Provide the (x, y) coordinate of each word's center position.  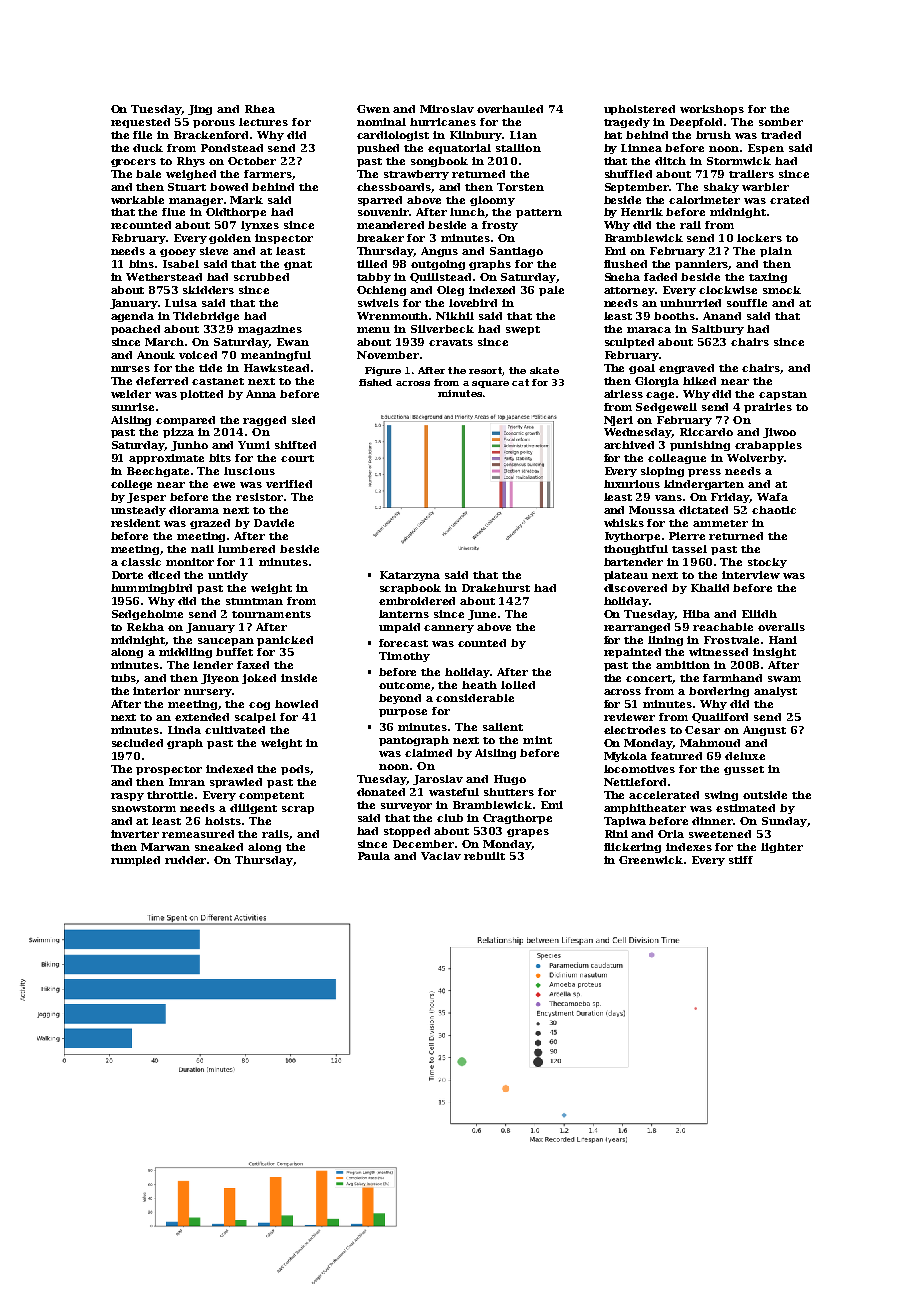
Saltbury (718, 330)
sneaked (219, 847)
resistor (259, 497)
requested (140, 123)
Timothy (404, 657)
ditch (670, 161)
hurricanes (443, 122)
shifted (295, 445)
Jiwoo (779, 433)
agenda (132, 317)
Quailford (720, 718)
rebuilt (484, 856)
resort (485, 370)
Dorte (127, 575)
